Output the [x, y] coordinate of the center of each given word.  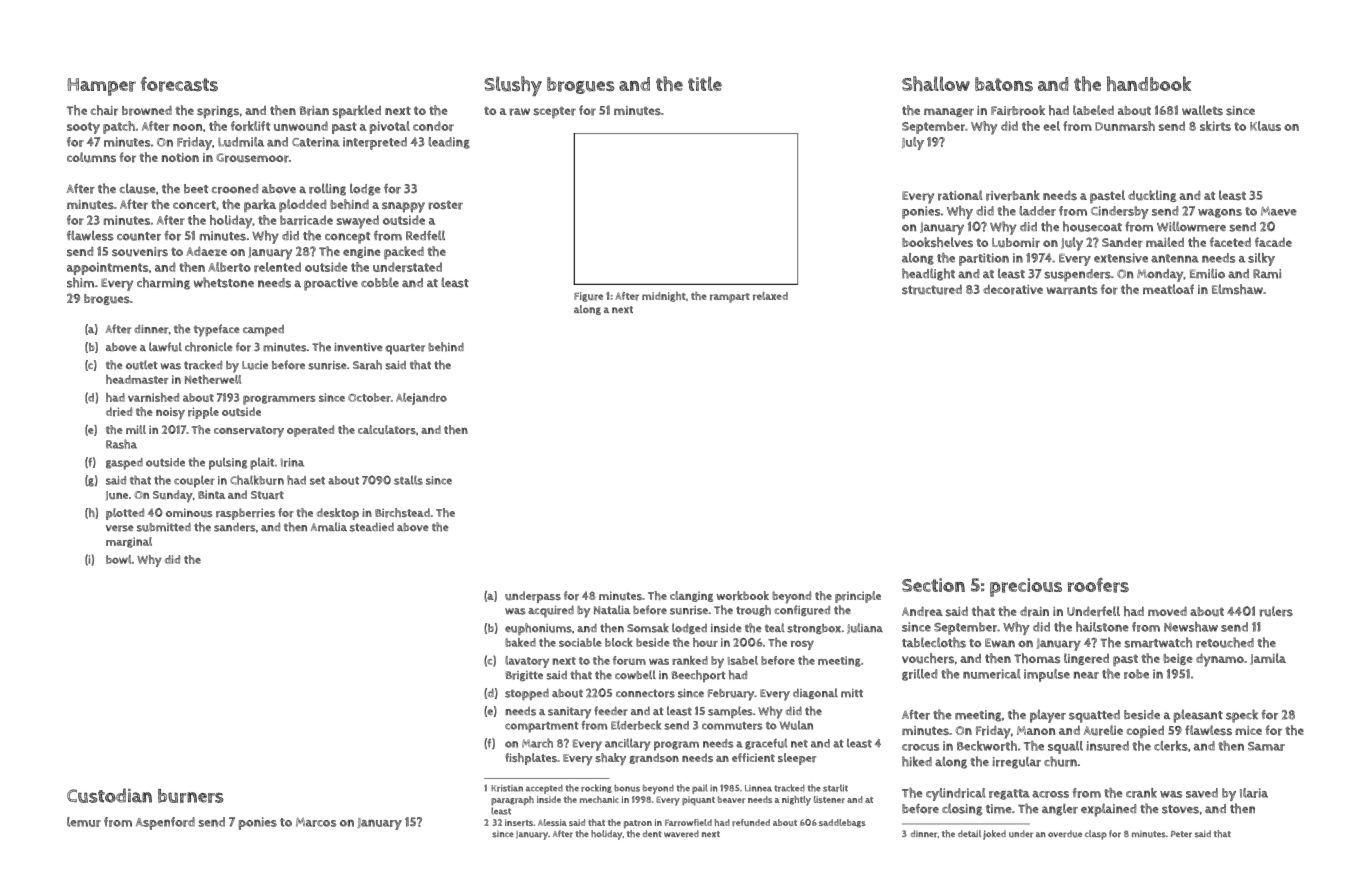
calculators [387, 430]
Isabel [743, 660]
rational [960, 195]
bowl [118, 559]
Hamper [102, 87]
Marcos [316, 822]
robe [1136, 674]
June [117, 496]
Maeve [1279, 211]
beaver [731, 799]
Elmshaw [1237, 289]
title [705, 83]
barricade [306, 220]
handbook [1149, 83]
